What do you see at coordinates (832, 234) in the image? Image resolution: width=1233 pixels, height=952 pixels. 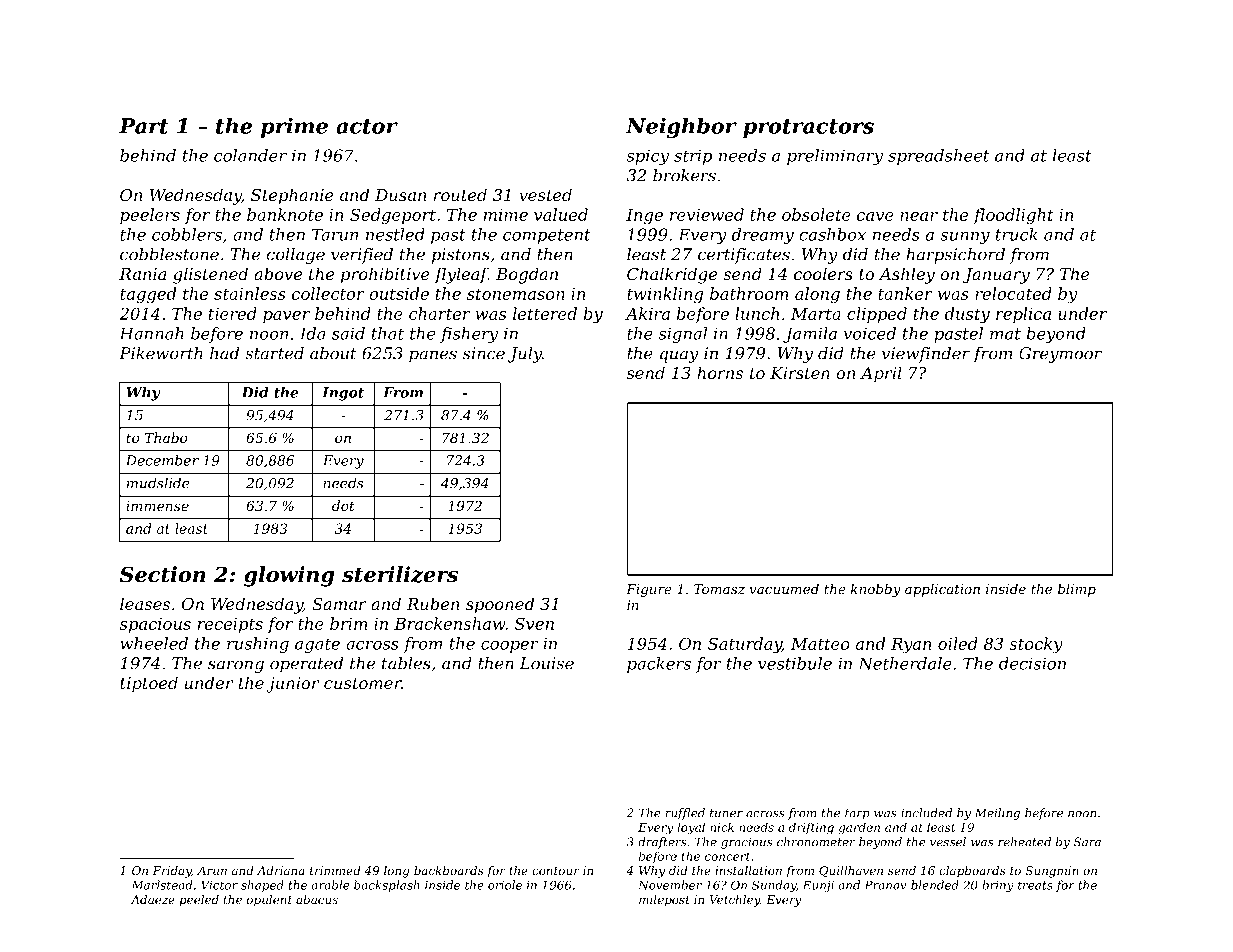 I see `cashbox` at bounding box center [832, 234].
